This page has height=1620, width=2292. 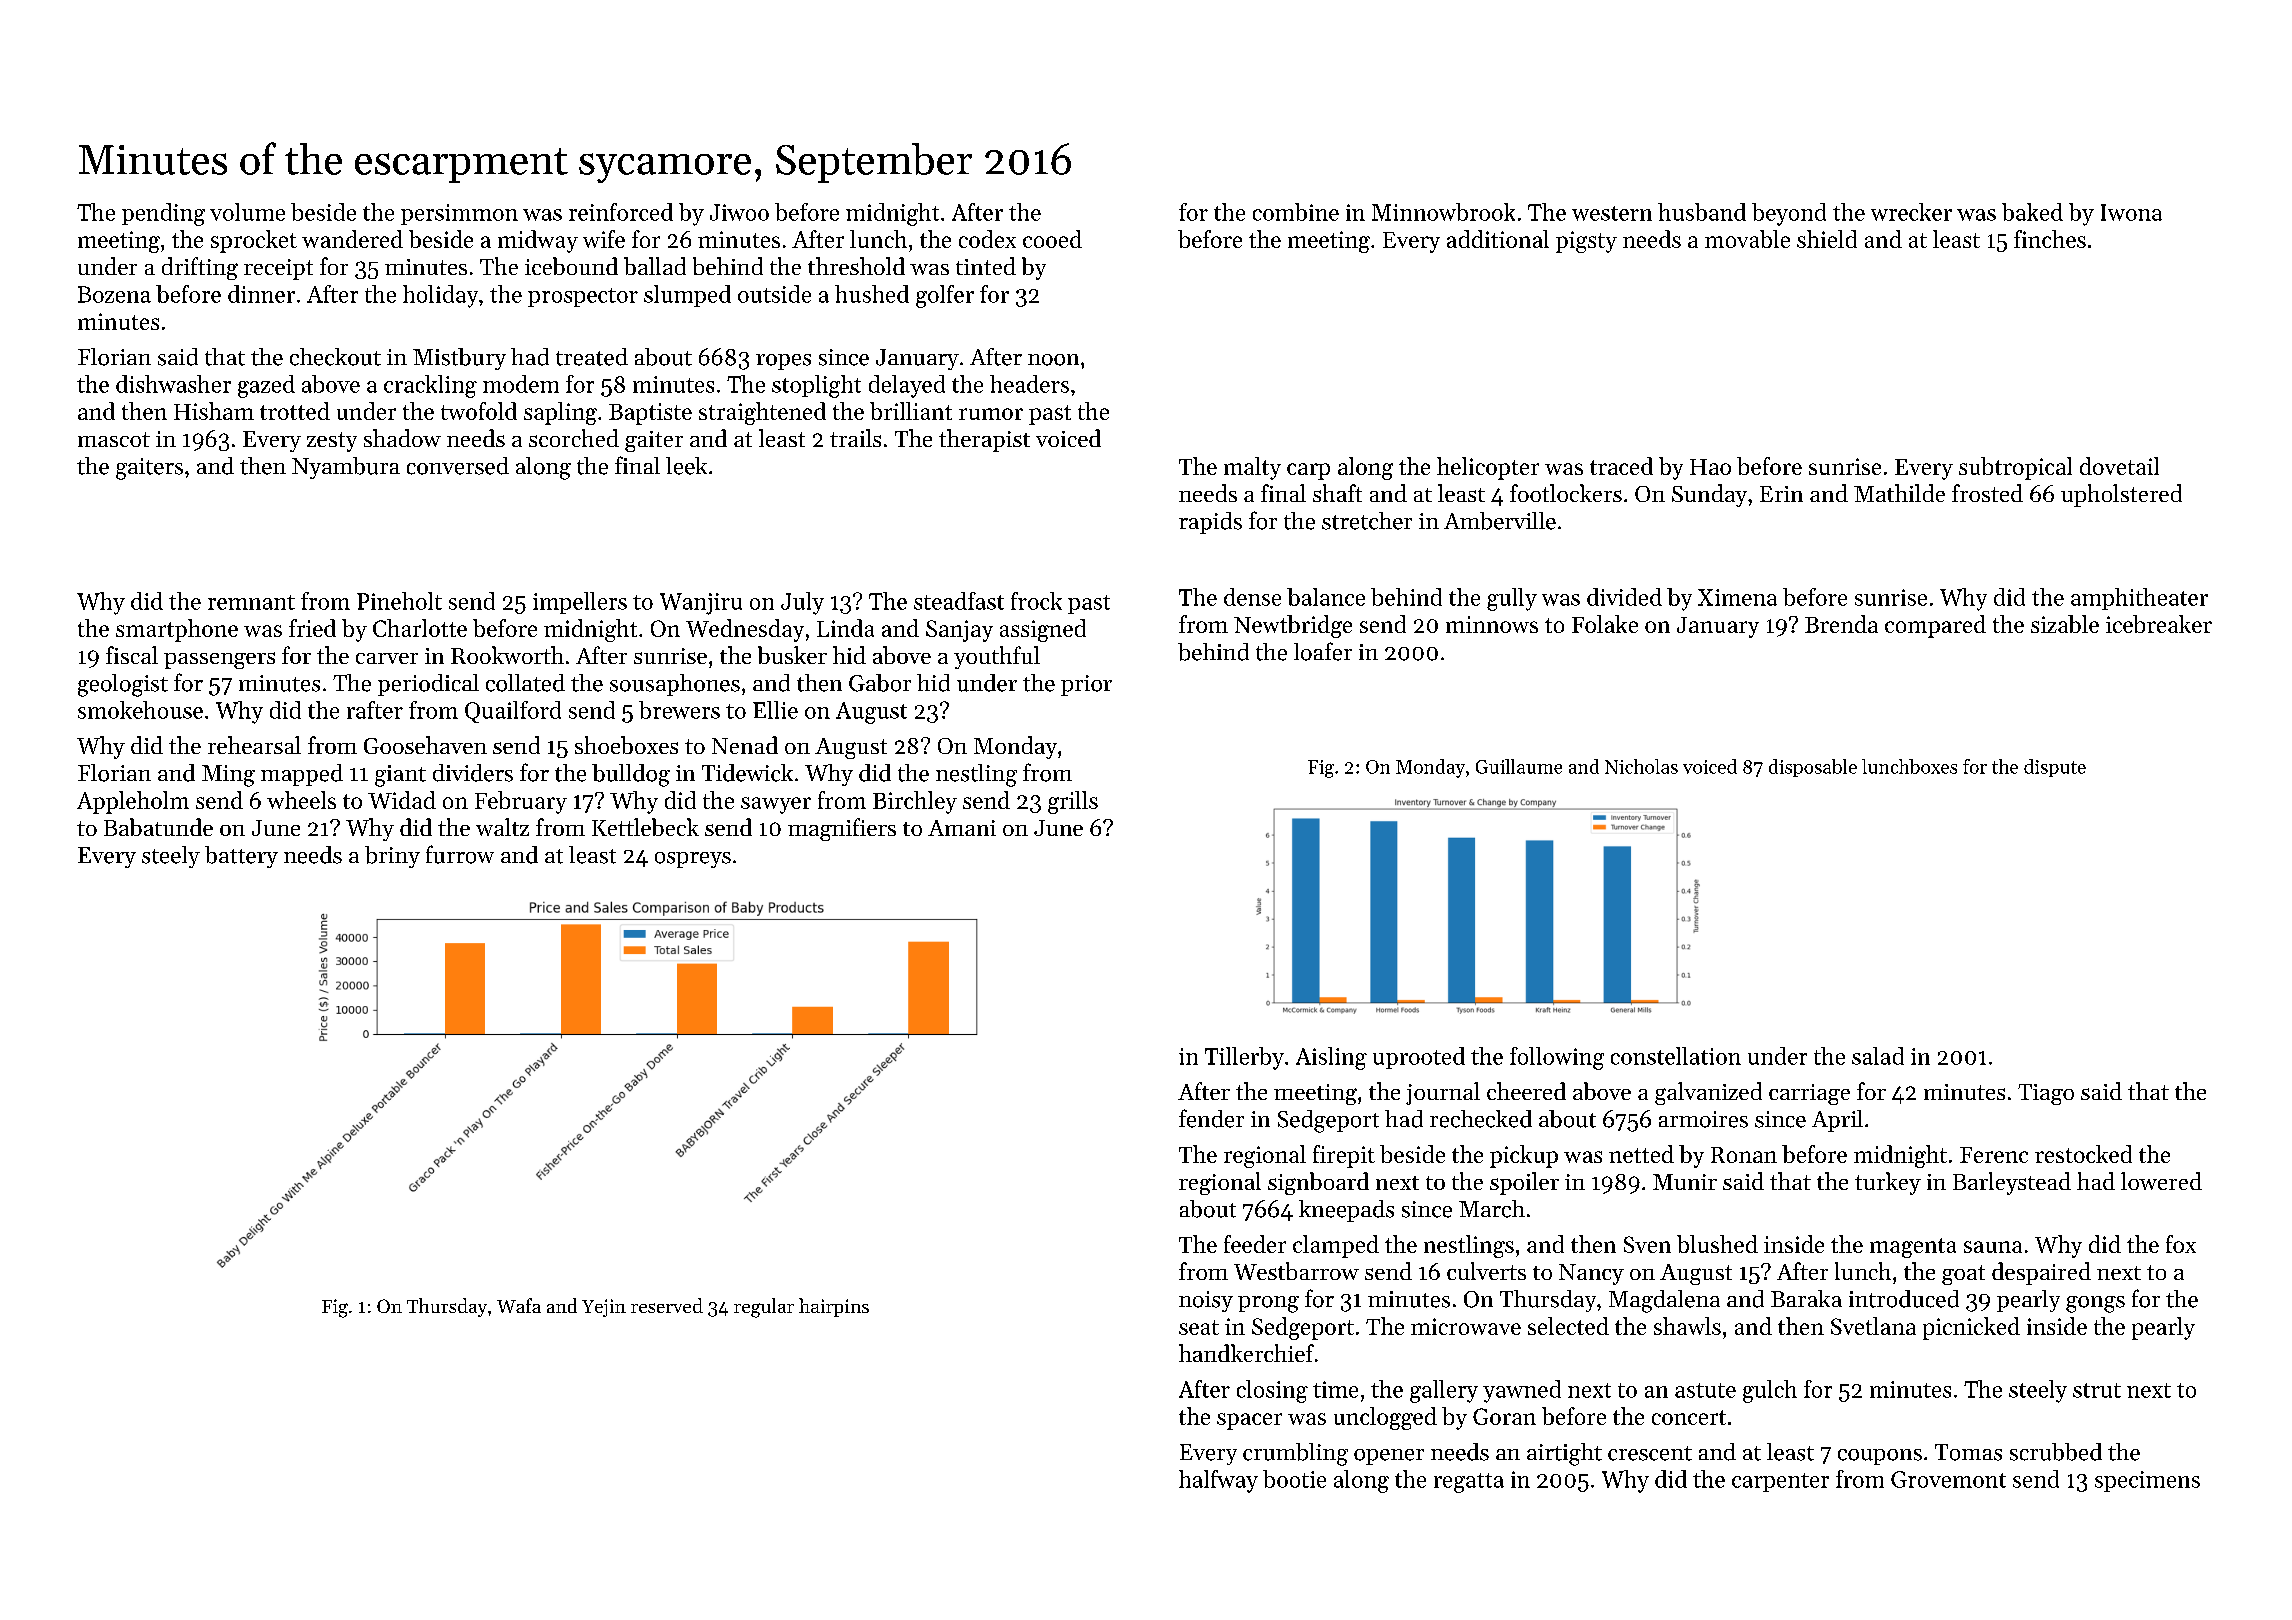 What do you see at coordinates (1789, 214) in the page?
I see `beyond` at bounding box center [1789, 214].
